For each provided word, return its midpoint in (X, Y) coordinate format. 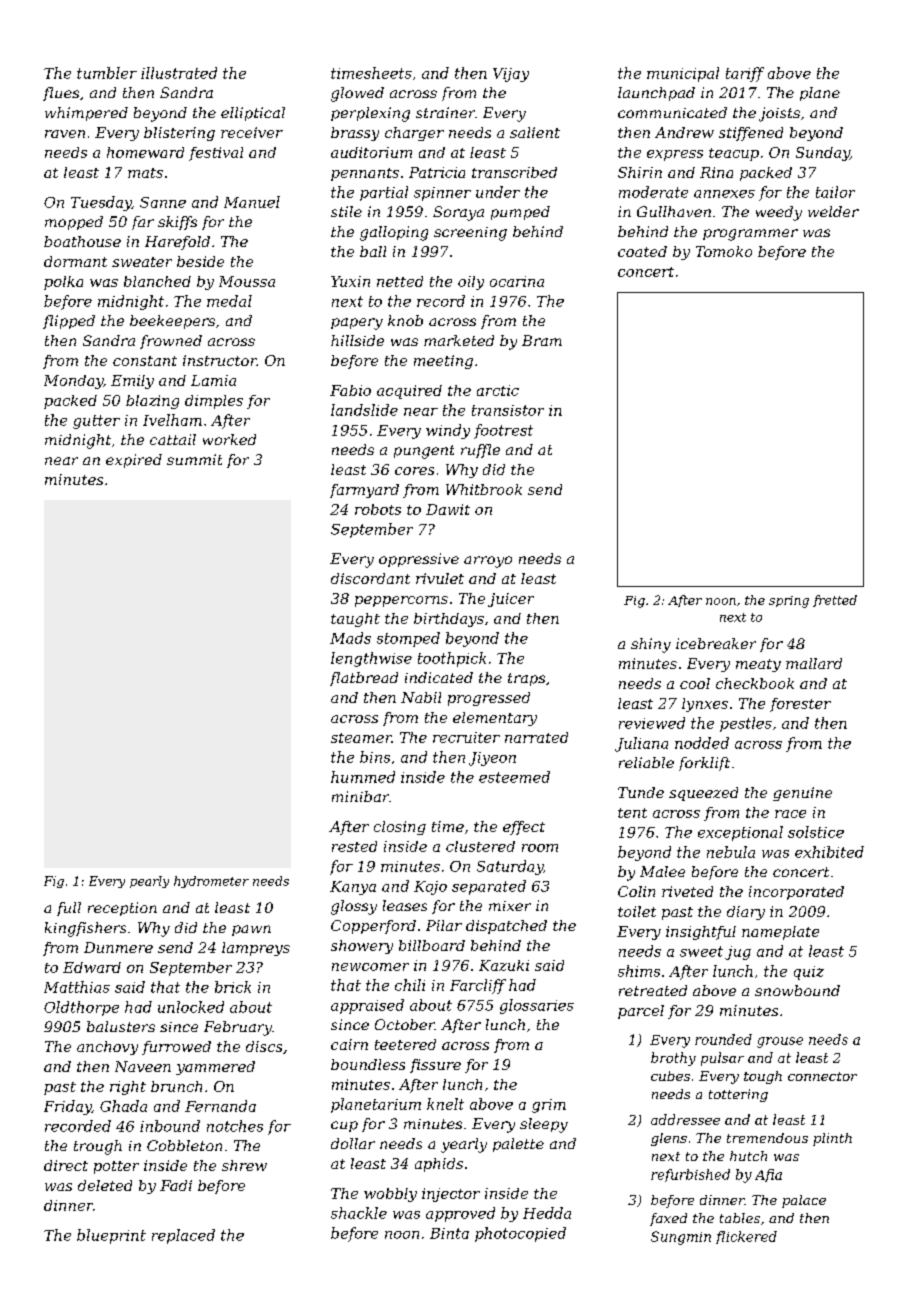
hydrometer (211, 882)
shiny (651, 645)
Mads (350, 638)
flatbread (364, 679)
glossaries (537, 1006)
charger (414, 134)
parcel (641, 1012)
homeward (145, 152)
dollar (353, 1143)
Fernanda (220, 1106)
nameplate (780, 933)
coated (642, 251)
